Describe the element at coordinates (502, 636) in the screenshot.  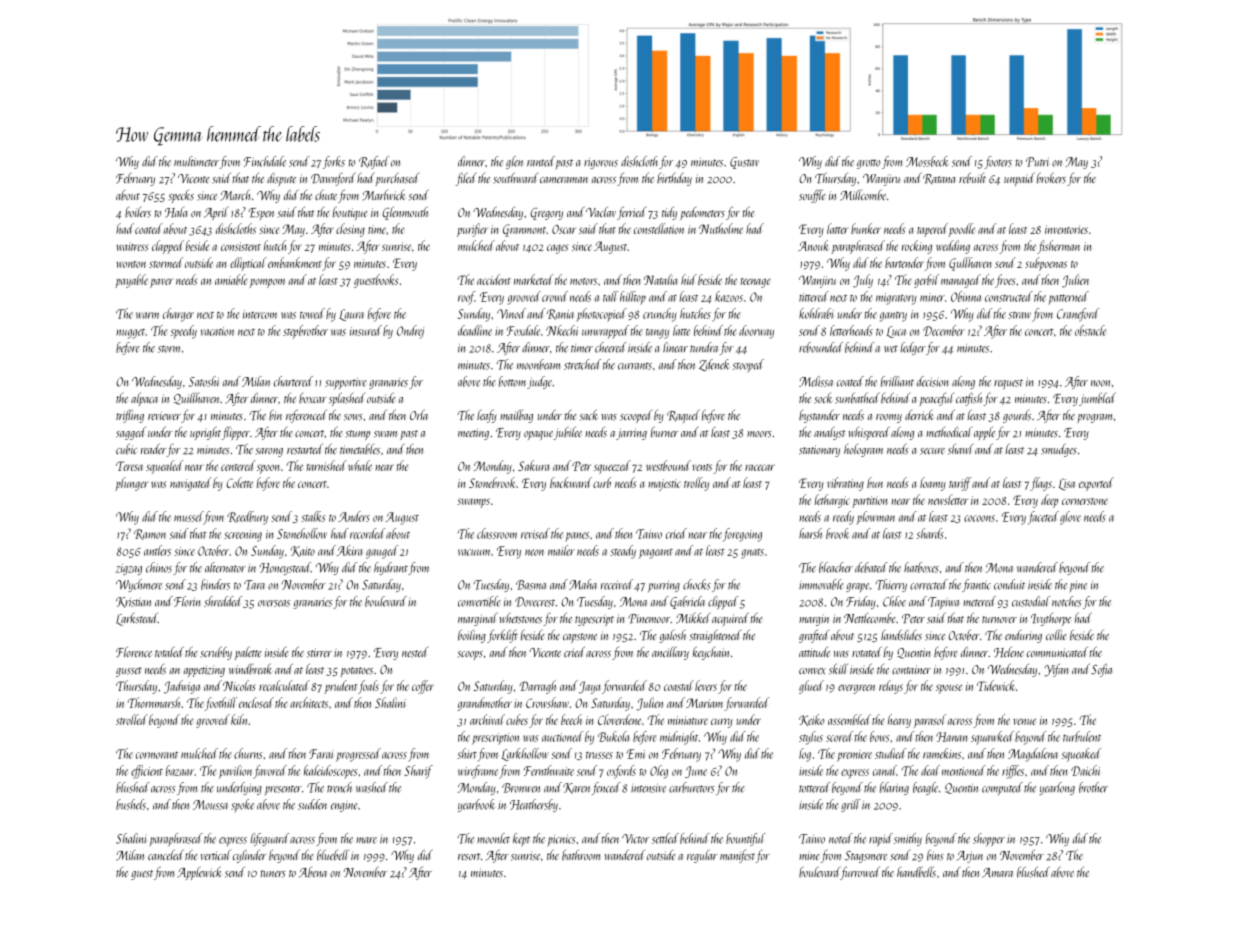
I see `forklift` at that location.
